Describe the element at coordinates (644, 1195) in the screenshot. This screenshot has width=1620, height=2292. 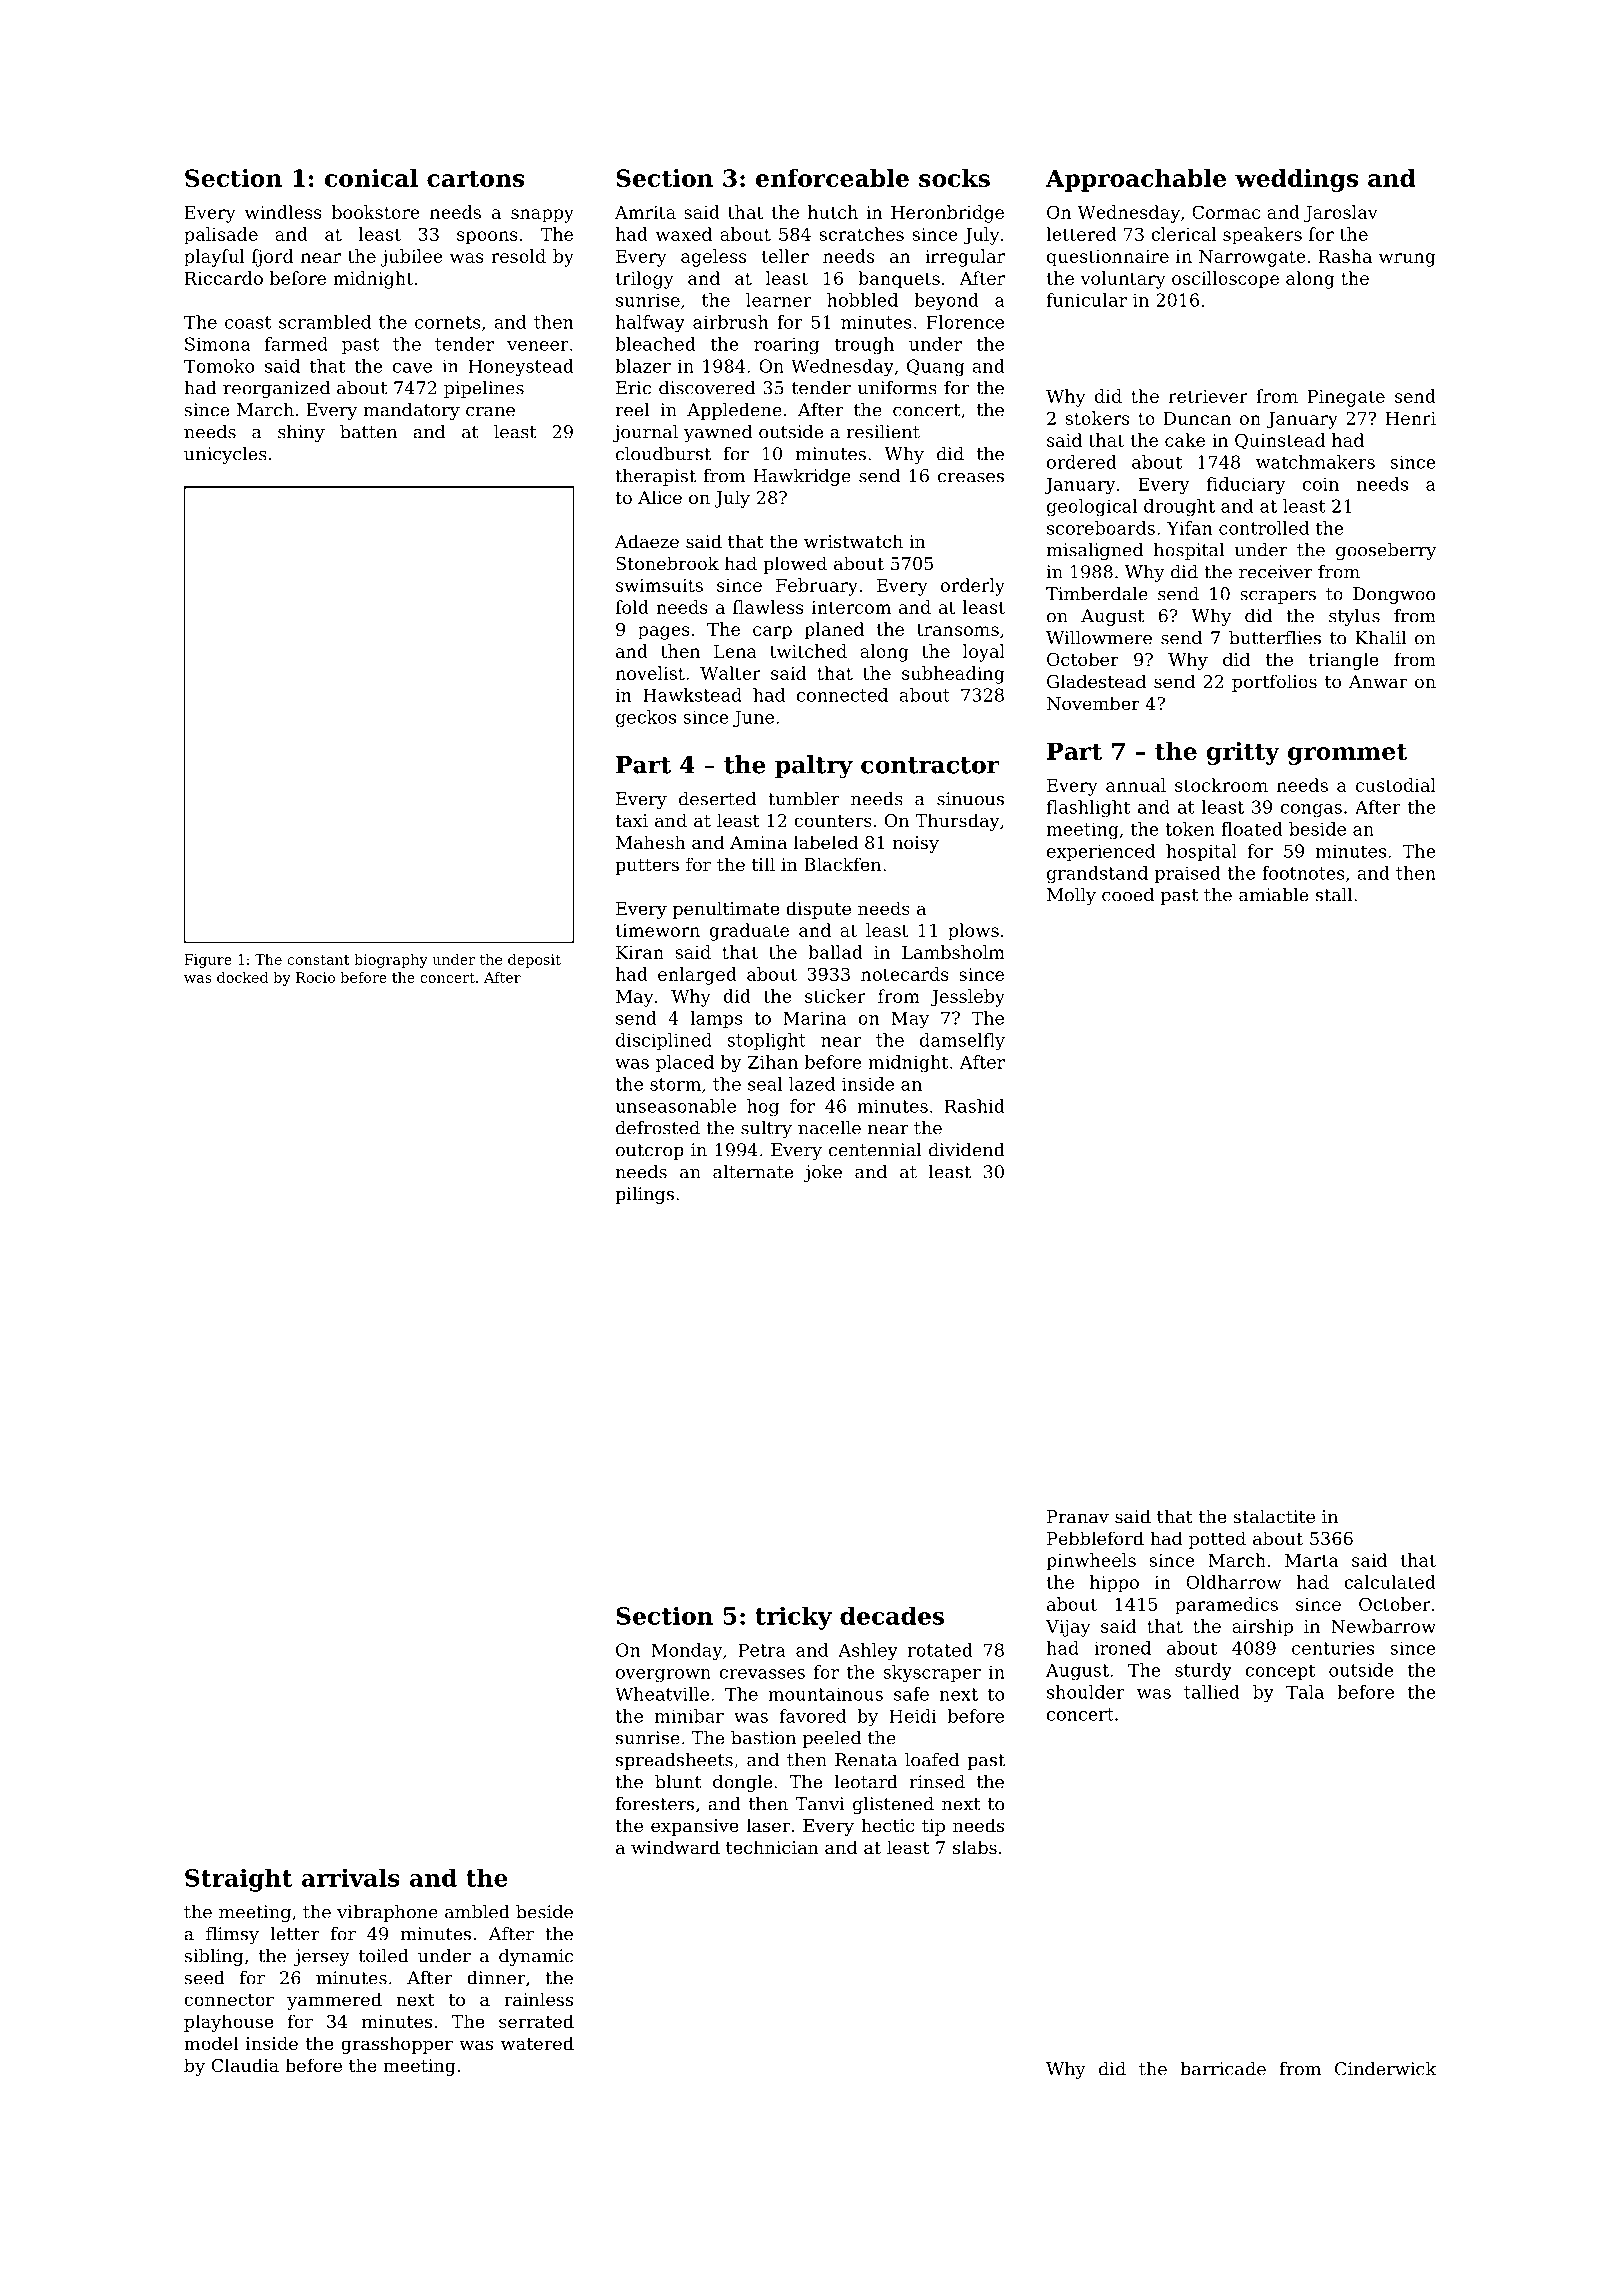
I see `pilings` at that location.
